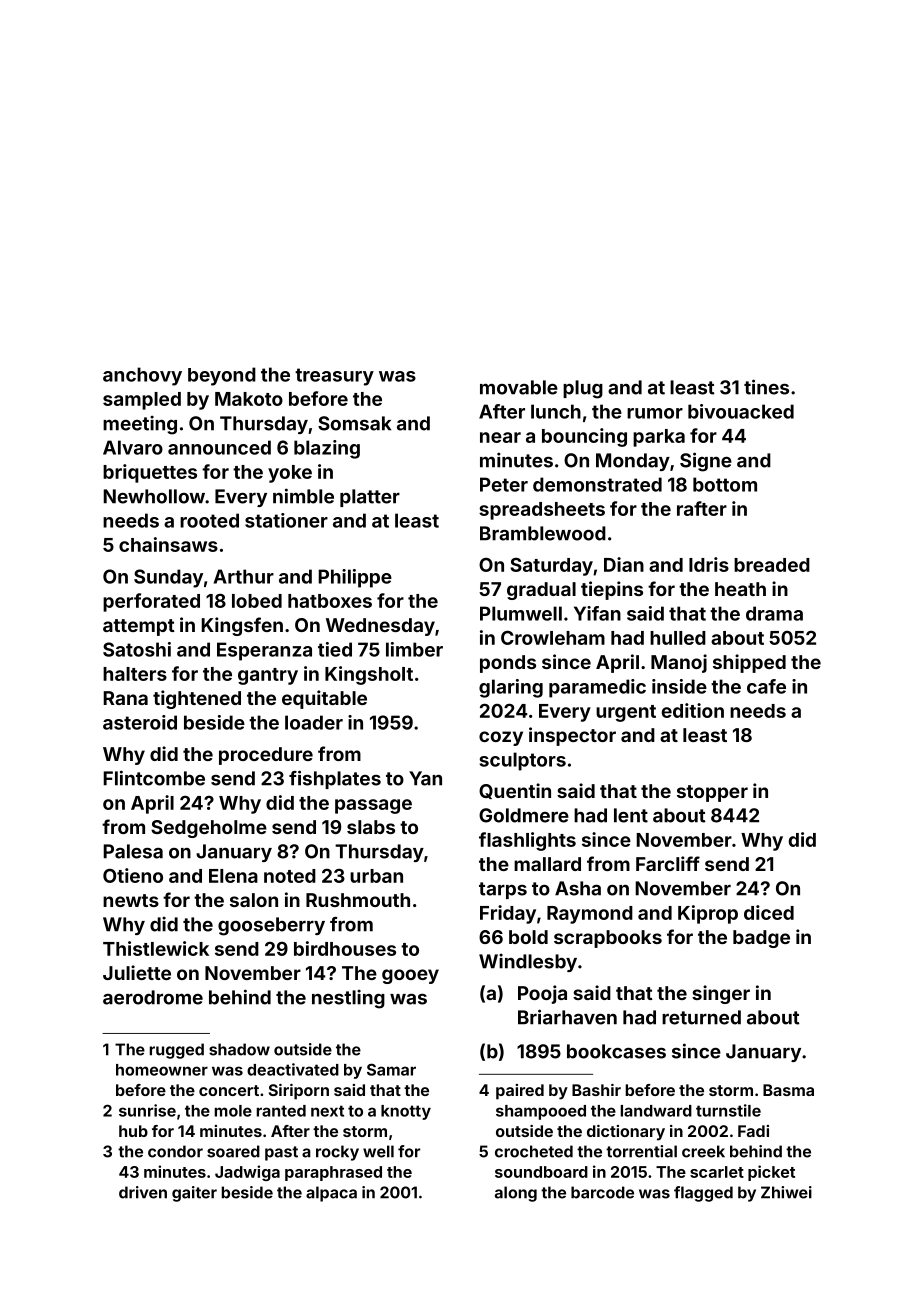  Describe the element at coordinates (556, 411) in the screenshot. I see `lunch` at that location.
